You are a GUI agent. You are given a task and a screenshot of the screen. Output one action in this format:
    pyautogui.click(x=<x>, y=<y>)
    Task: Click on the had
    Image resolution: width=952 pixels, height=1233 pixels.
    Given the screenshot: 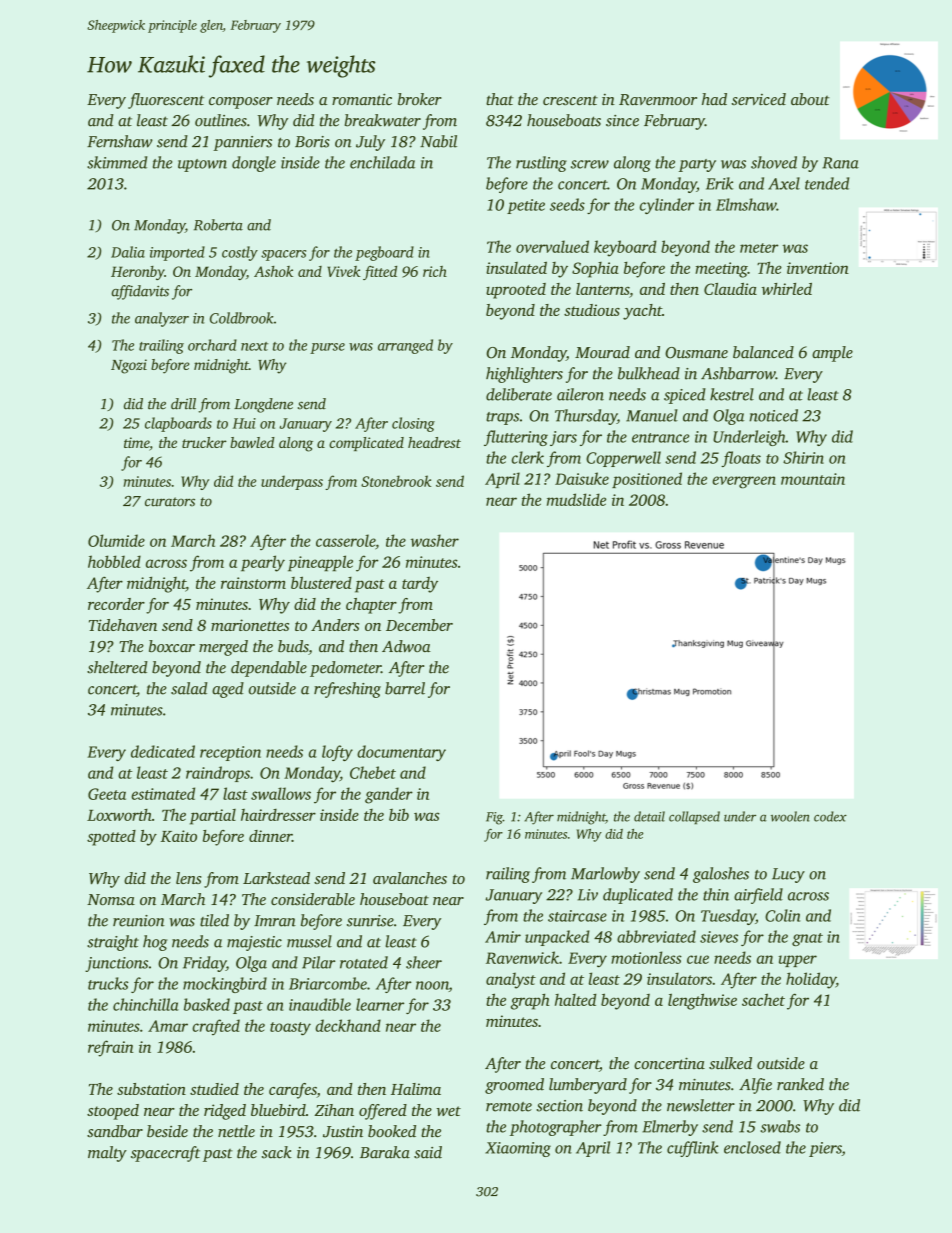 What is the action you would take?
    pyautogui.click(x=714, y=99)
